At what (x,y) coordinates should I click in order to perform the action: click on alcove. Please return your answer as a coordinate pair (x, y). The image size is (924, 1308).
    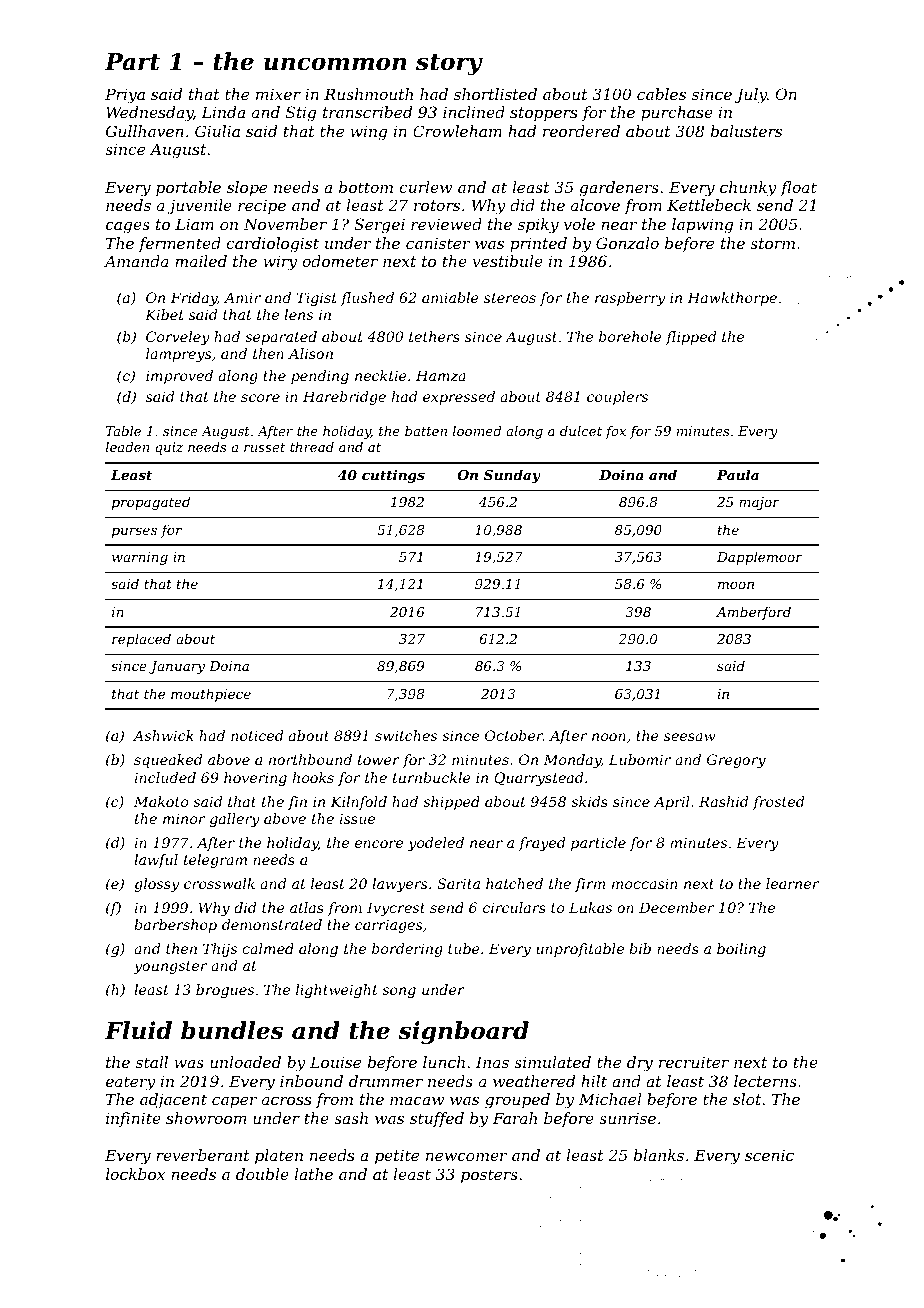
    Looking at the image, I should click on (595, 205).
